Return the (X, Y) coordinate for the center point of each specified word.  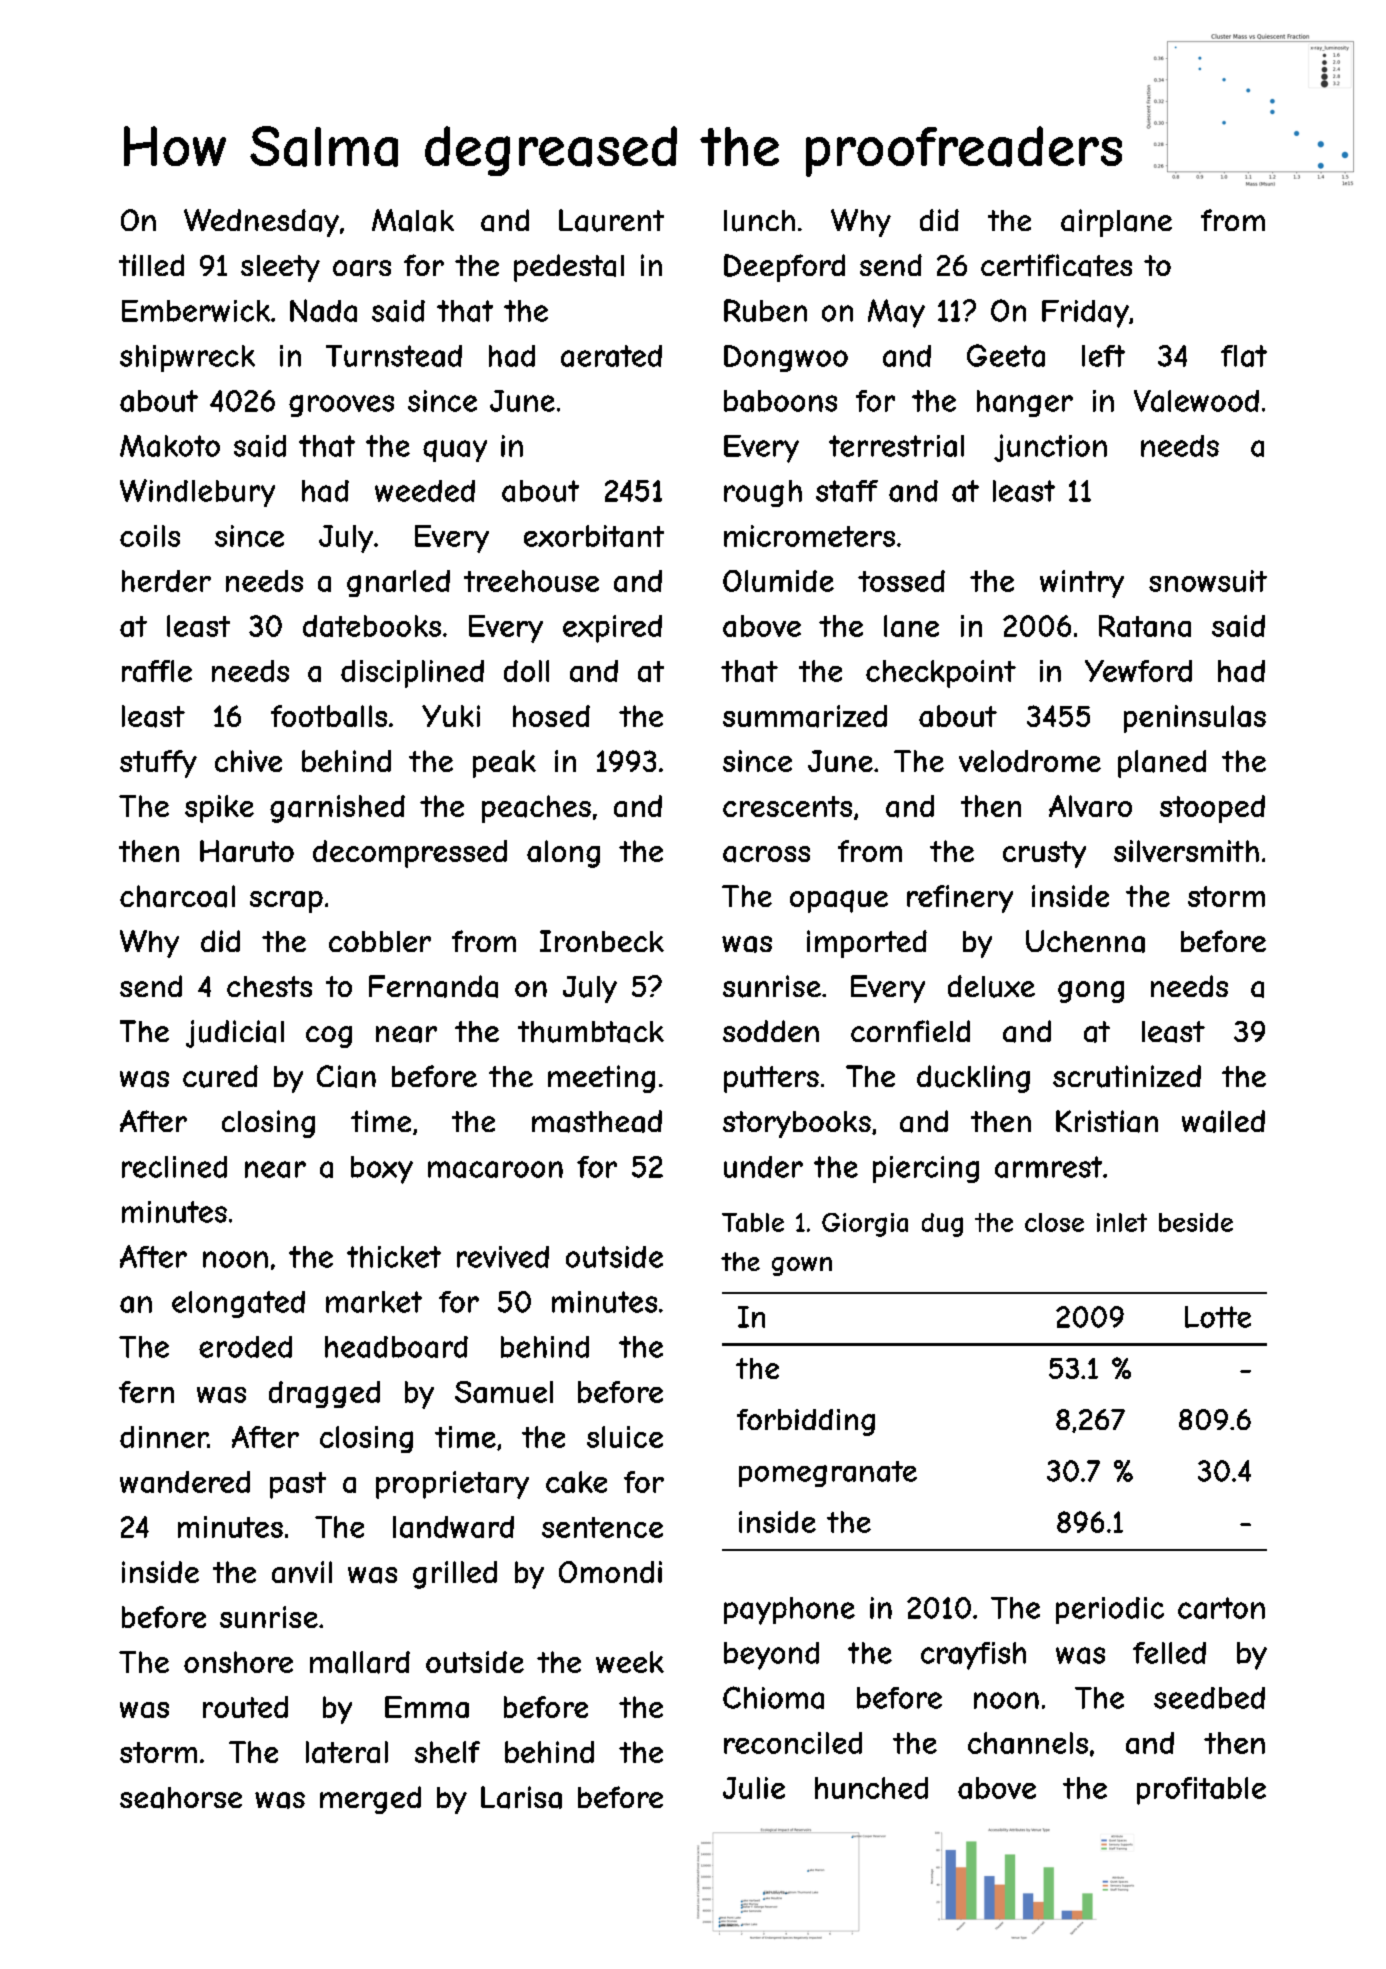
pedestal (569, 268)
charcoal (177, 896)
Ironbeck (602, 941)
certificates (1056, 265)
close (1054, 1222)
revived (503, 1257)
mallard (360, 1662)
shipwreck (187, 358)
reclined (174, 1167)
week (630, 1662)
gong (1091, 992)
